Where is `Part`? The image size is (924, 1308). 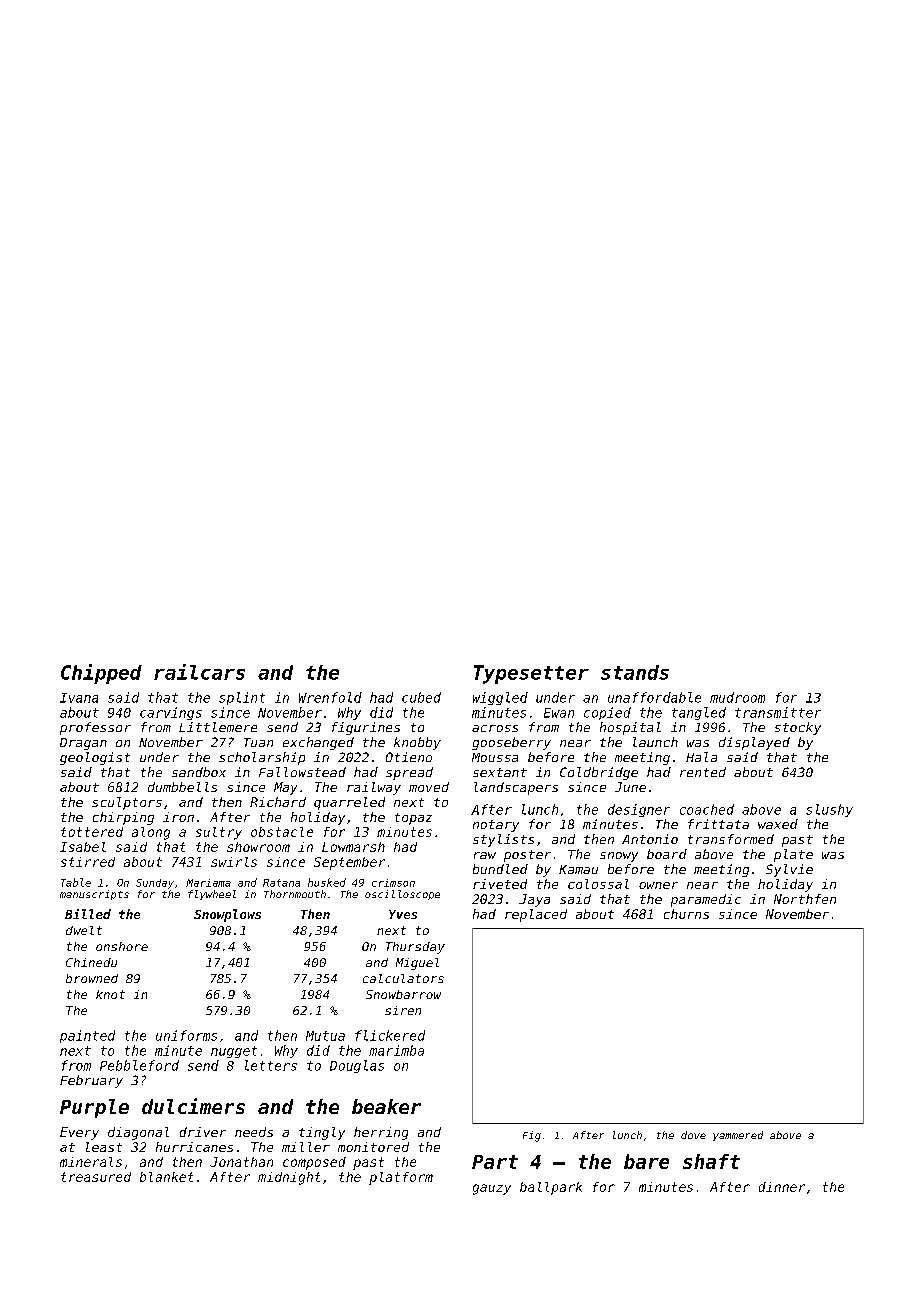 Part is located at coordinates (495, 1162).
